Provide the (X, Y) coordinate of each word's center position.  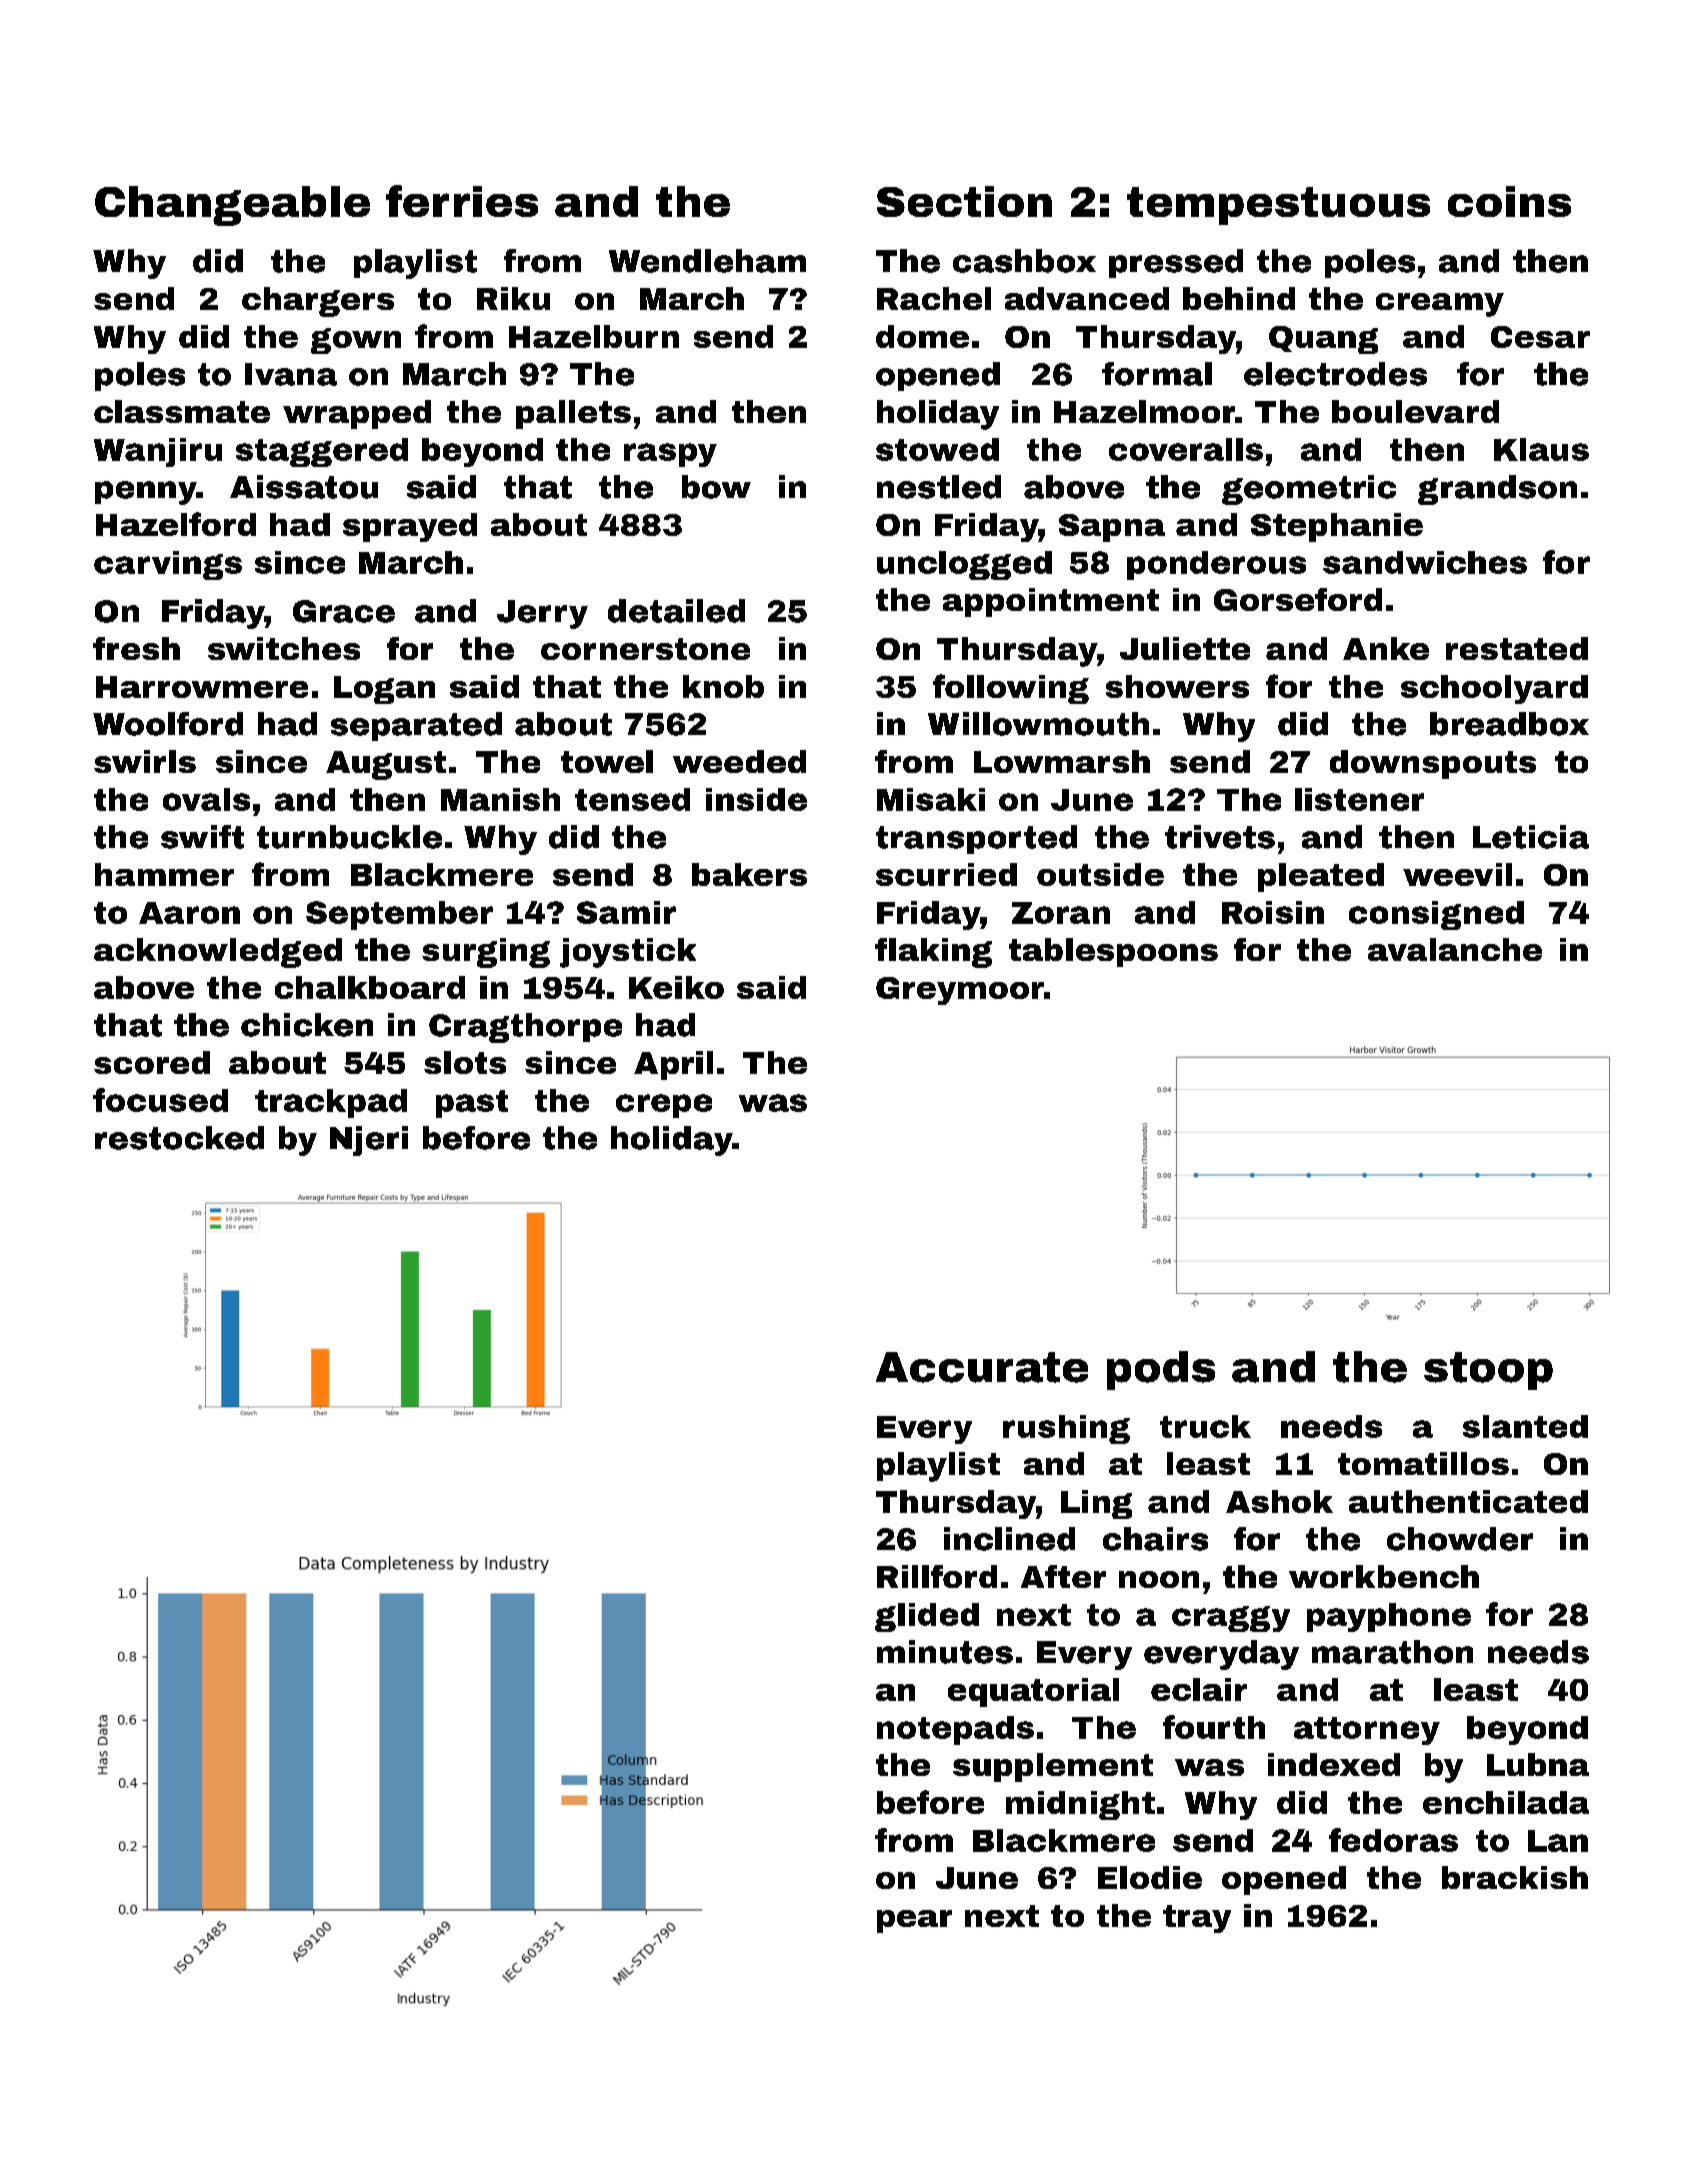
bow (716, 487)
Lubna (1538, 1764)
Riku (513, 298)
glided (927, 1617)
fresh (136, 648)
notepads (955, 1730)
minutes (945, 1652)
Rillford (937, 1576)
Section (964, 201)
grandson (1497, 490)
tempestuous (1278, 206)
